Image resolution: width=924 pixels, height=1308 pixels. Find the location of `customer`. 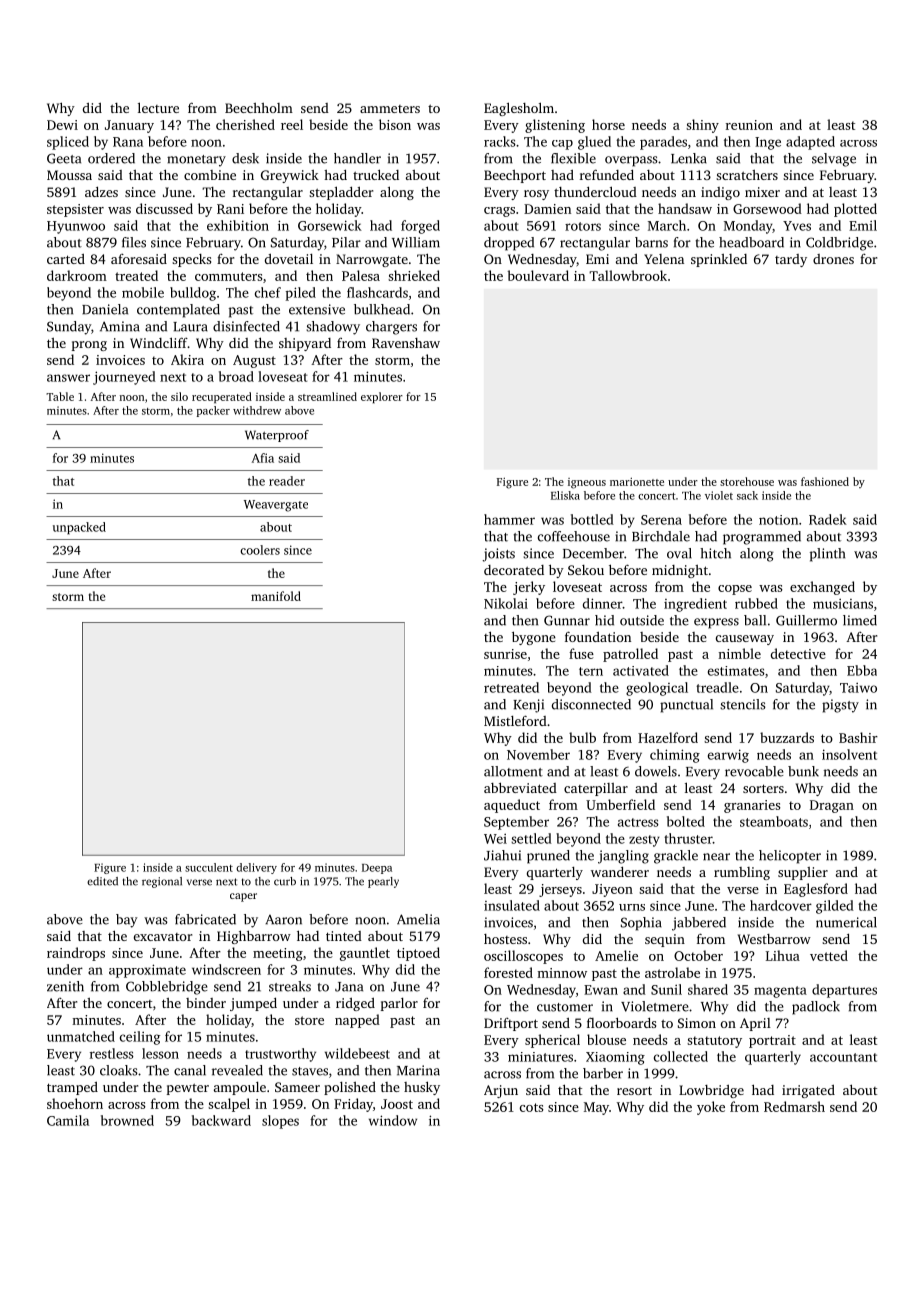

customer is located at coordinates (565, 1007).
